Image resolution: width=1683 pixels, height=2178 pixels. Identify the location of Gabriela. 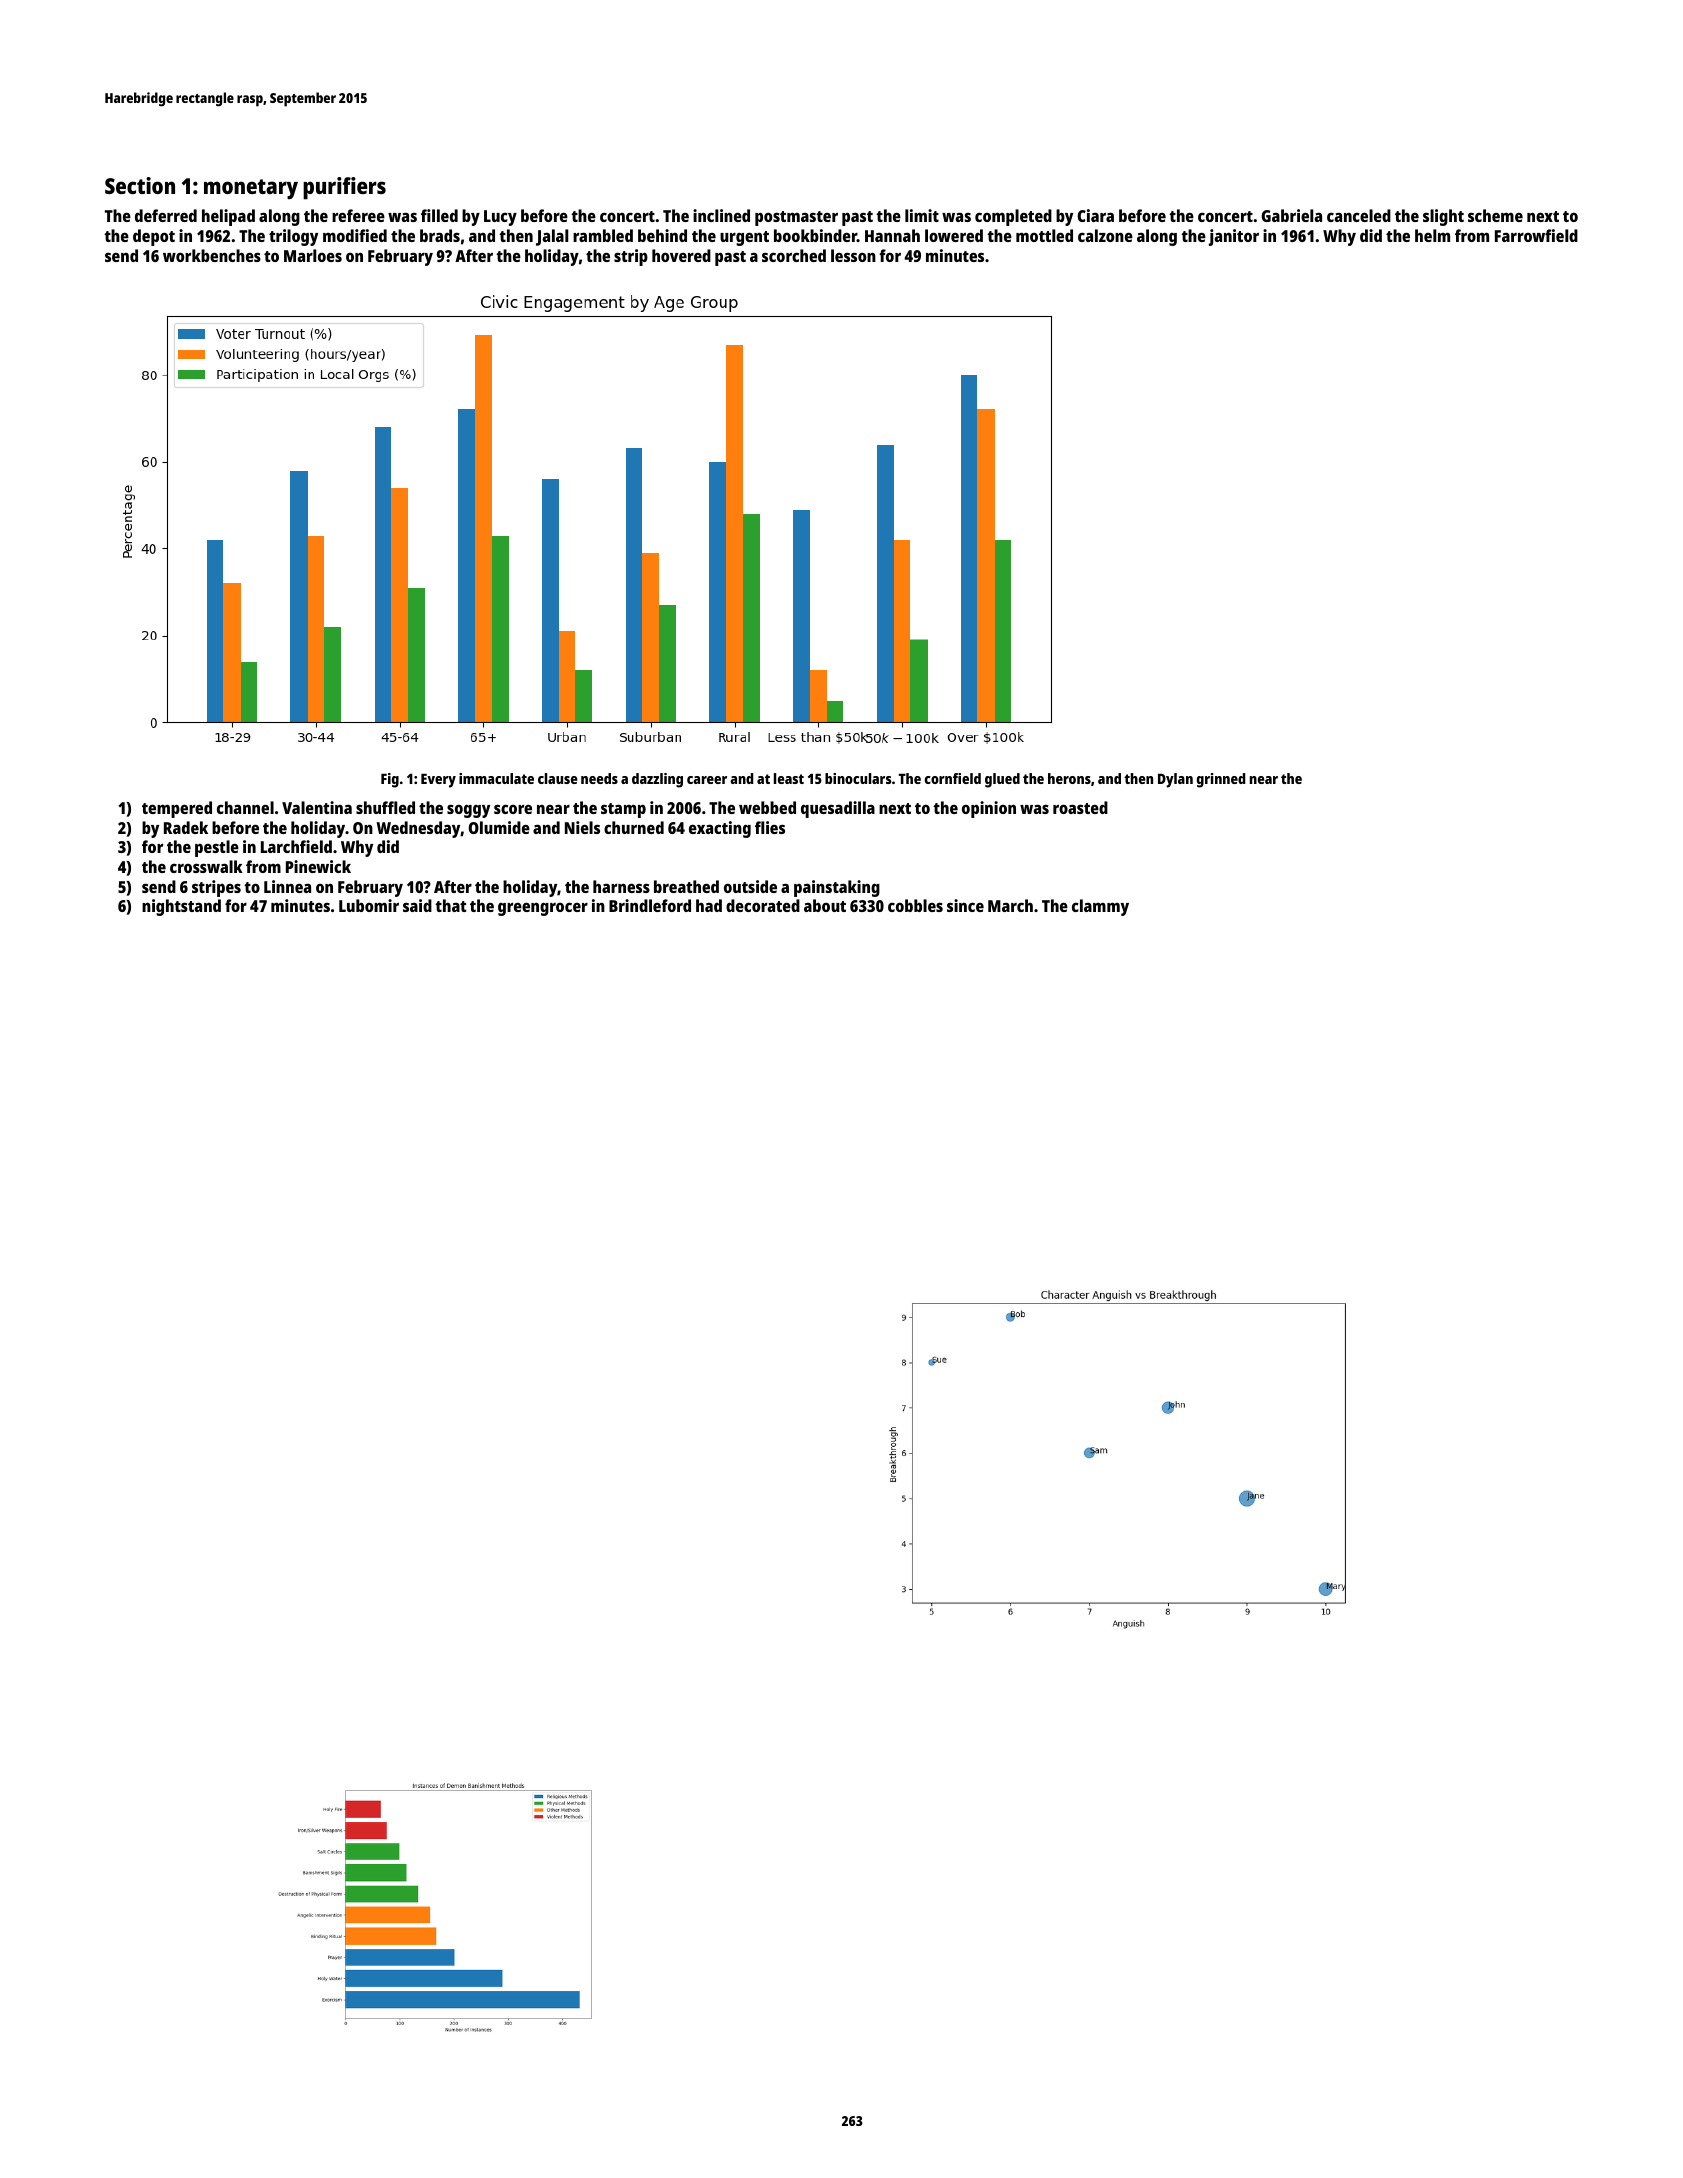
(1291, 215).
